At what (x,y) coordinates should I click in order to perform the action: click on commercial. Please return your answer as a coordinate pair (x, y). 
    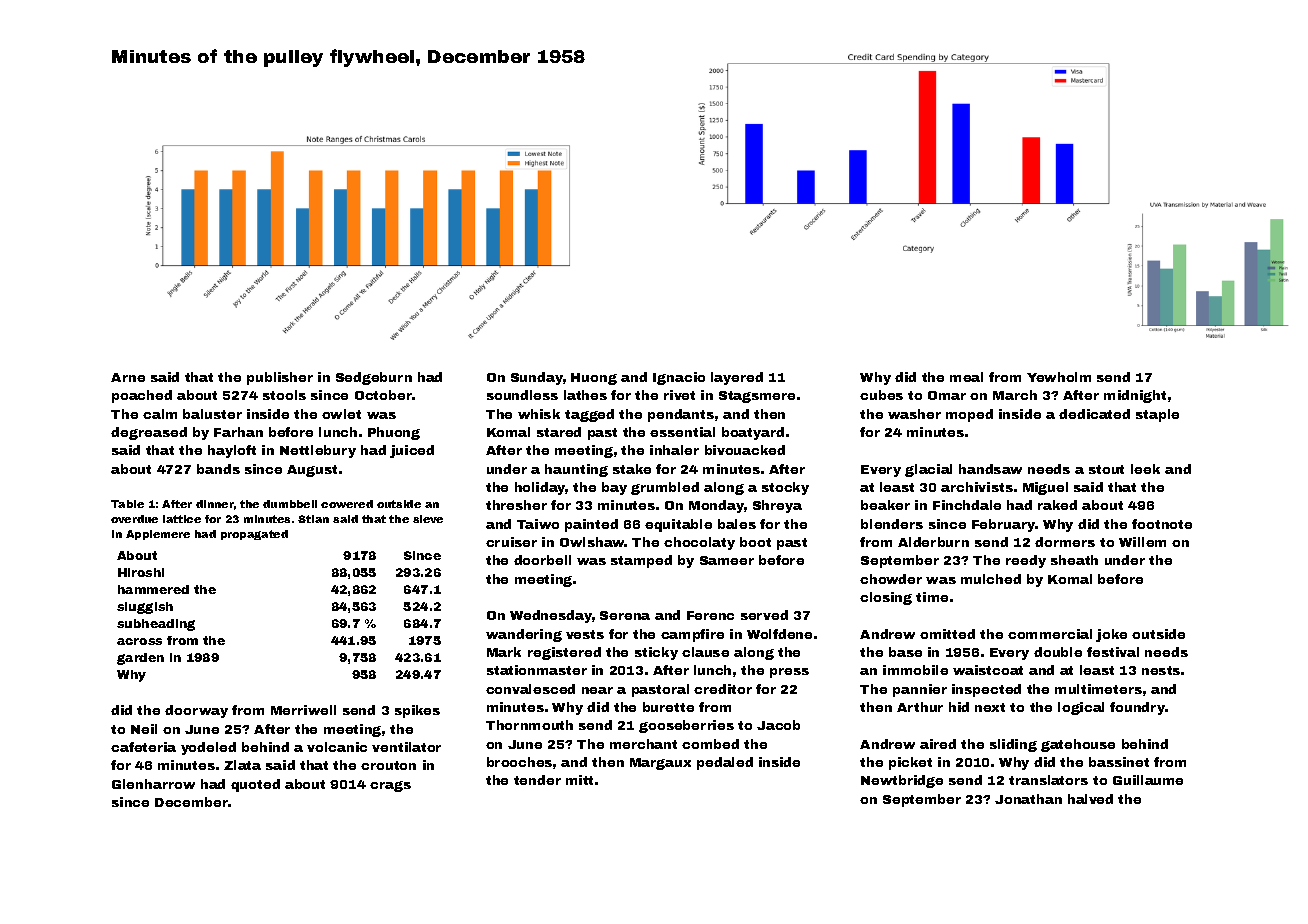
    Looking at the image, I should click on (1050, 634).
